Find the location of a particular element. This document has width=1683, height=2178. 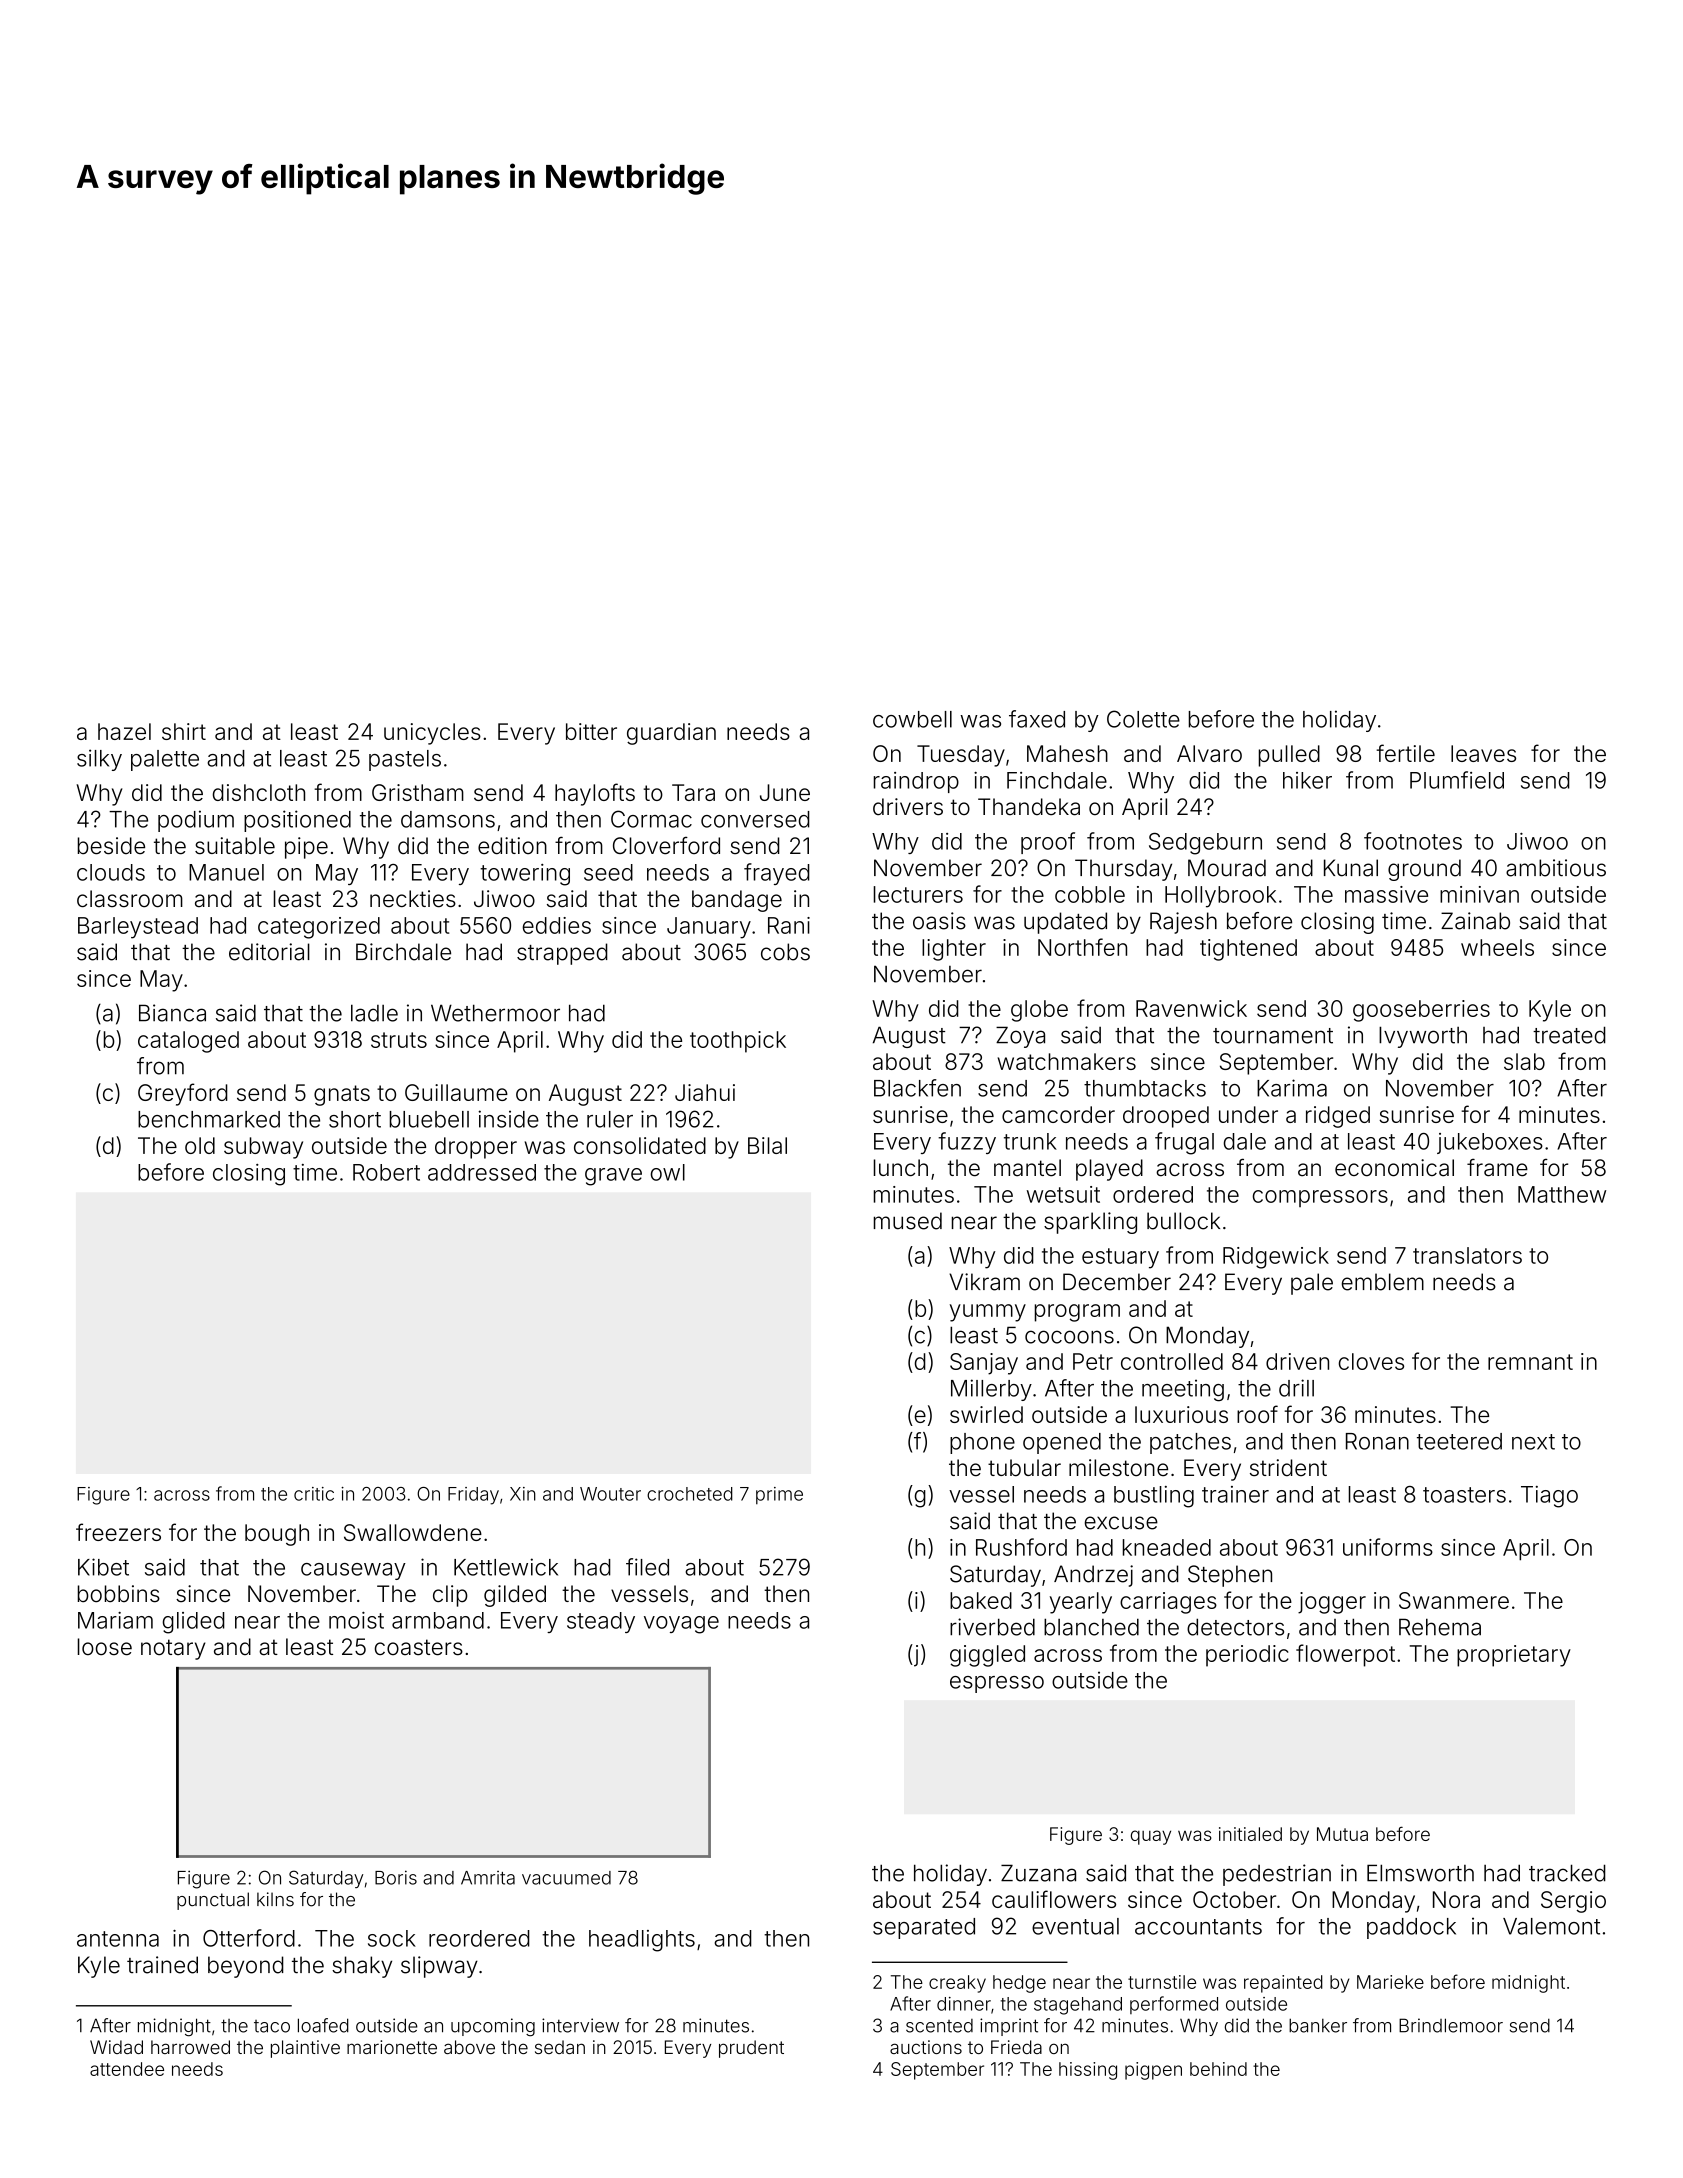

bullock is located at coordinates (1183, 1221).
